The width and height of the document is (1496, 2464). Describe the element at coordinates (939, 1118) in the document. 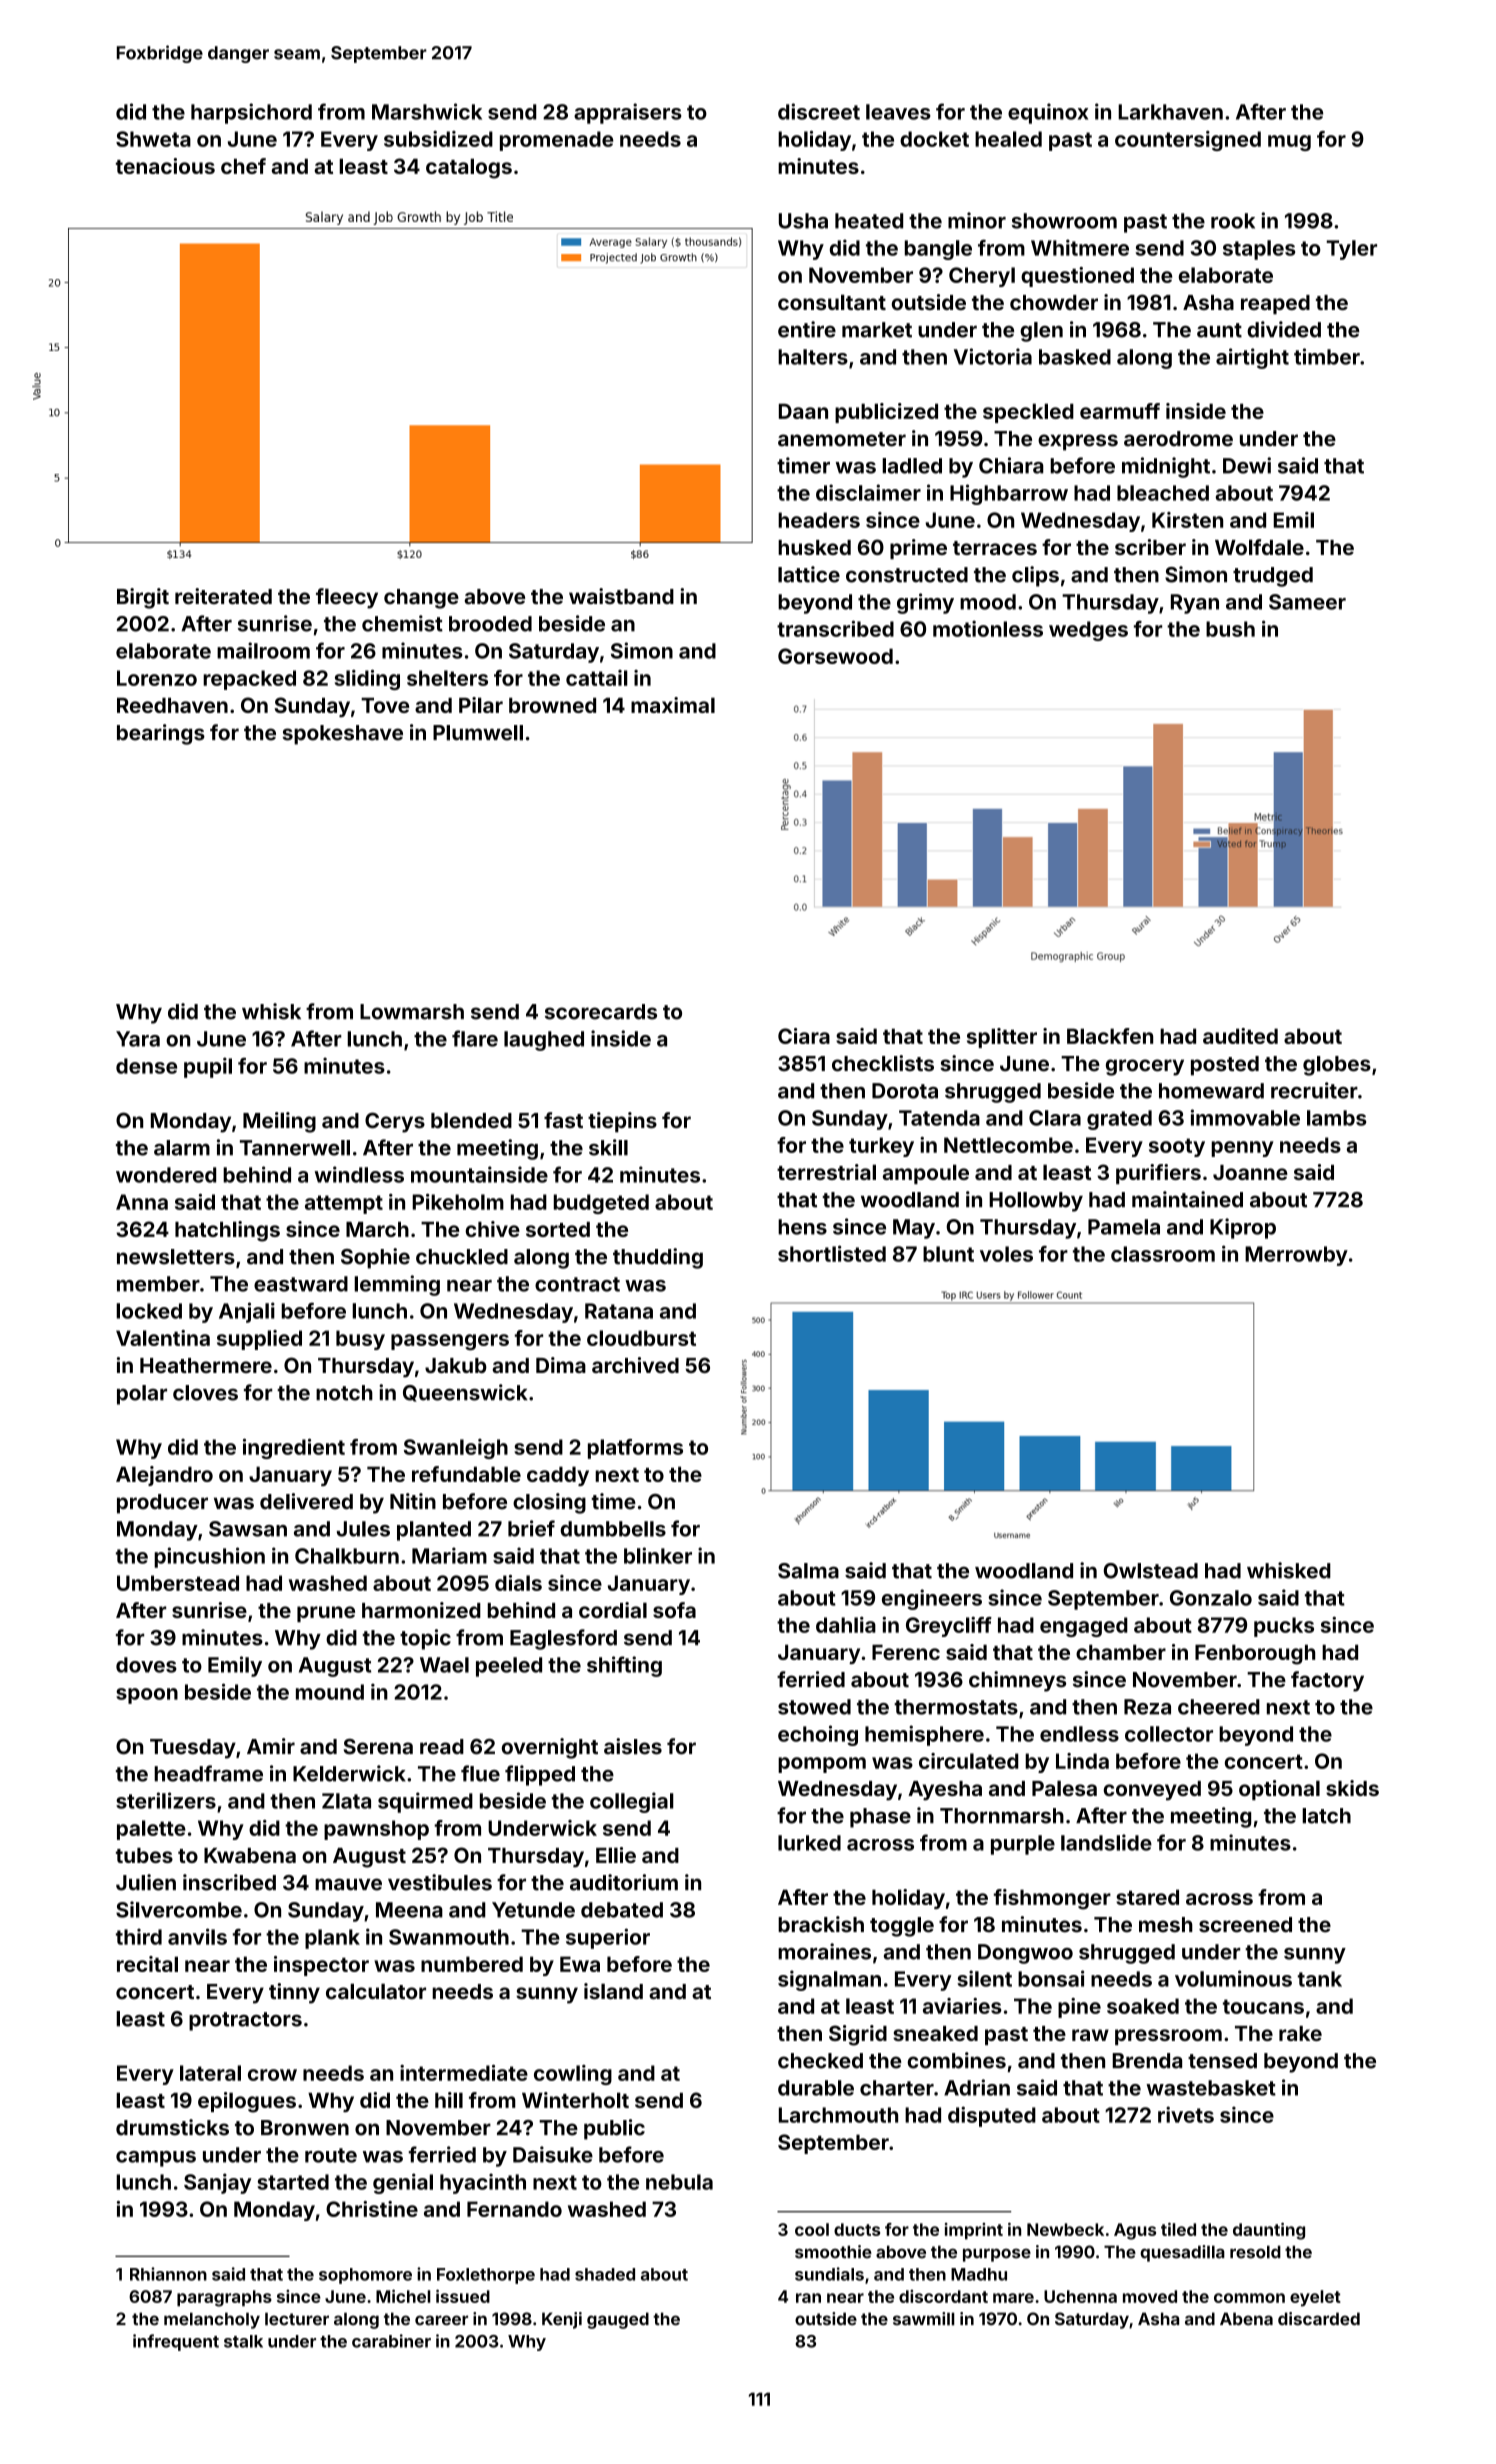

I see `Tatenda` at that location.
